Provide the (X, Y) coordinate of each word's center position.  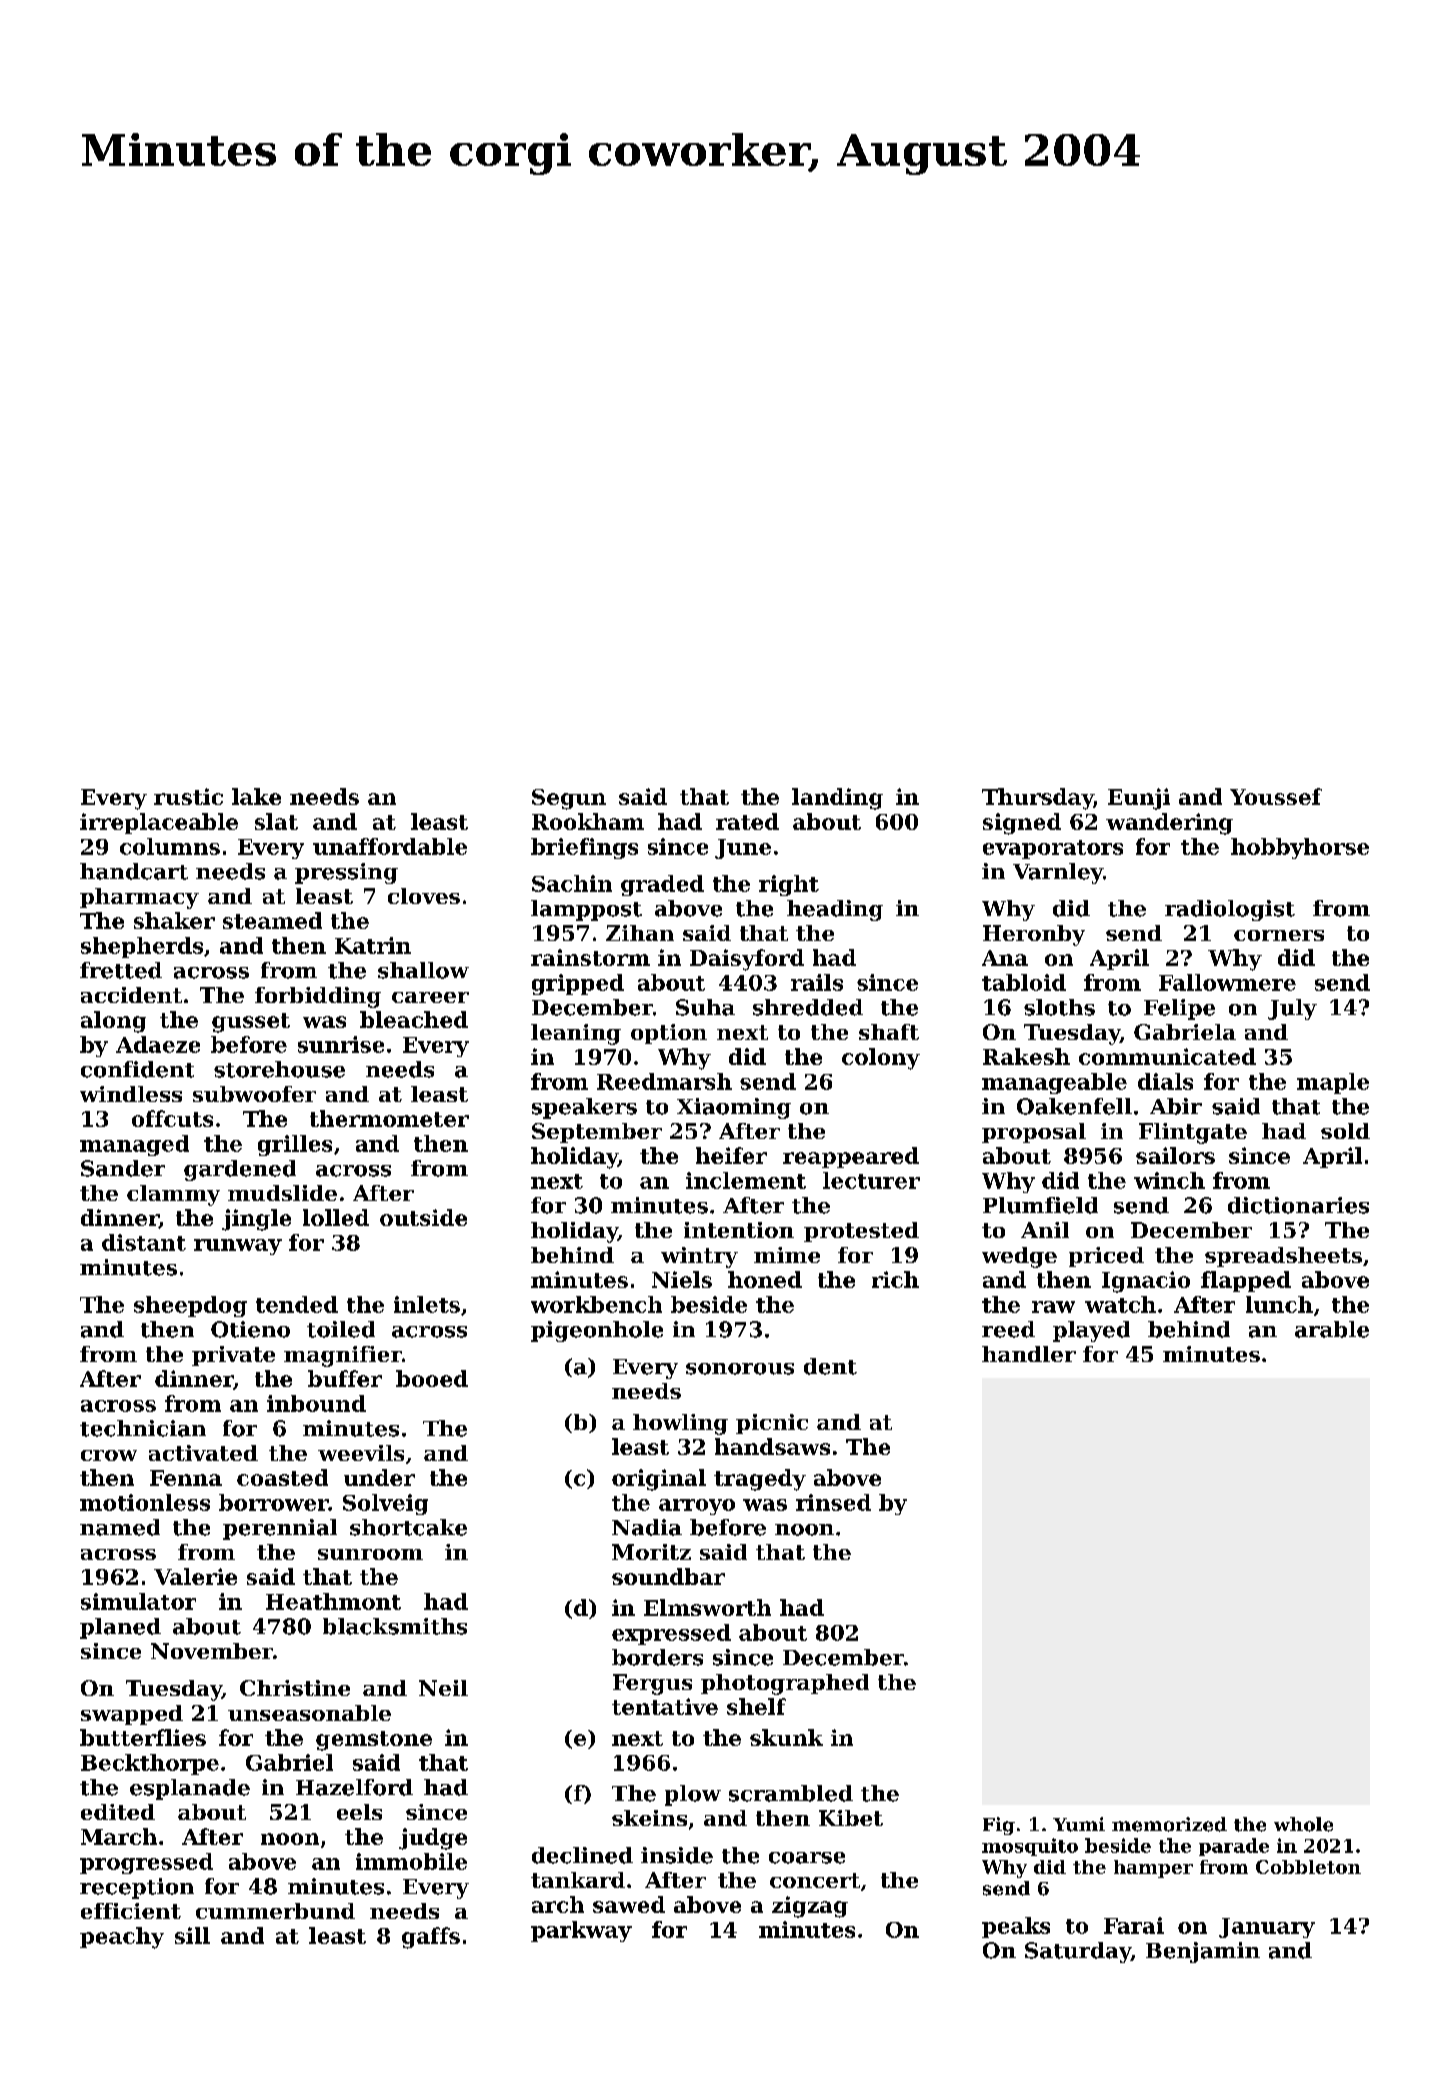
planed (120, 1628)
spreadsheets (1283, 1257)
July (1292, 1009)
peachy (122, 1938)
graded (662, 885)
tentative (665, 1706)
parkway (581, 1931)
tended (297, 1304)
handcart (134, 871)
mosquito (1030, 1847)
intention (739, 1230)
